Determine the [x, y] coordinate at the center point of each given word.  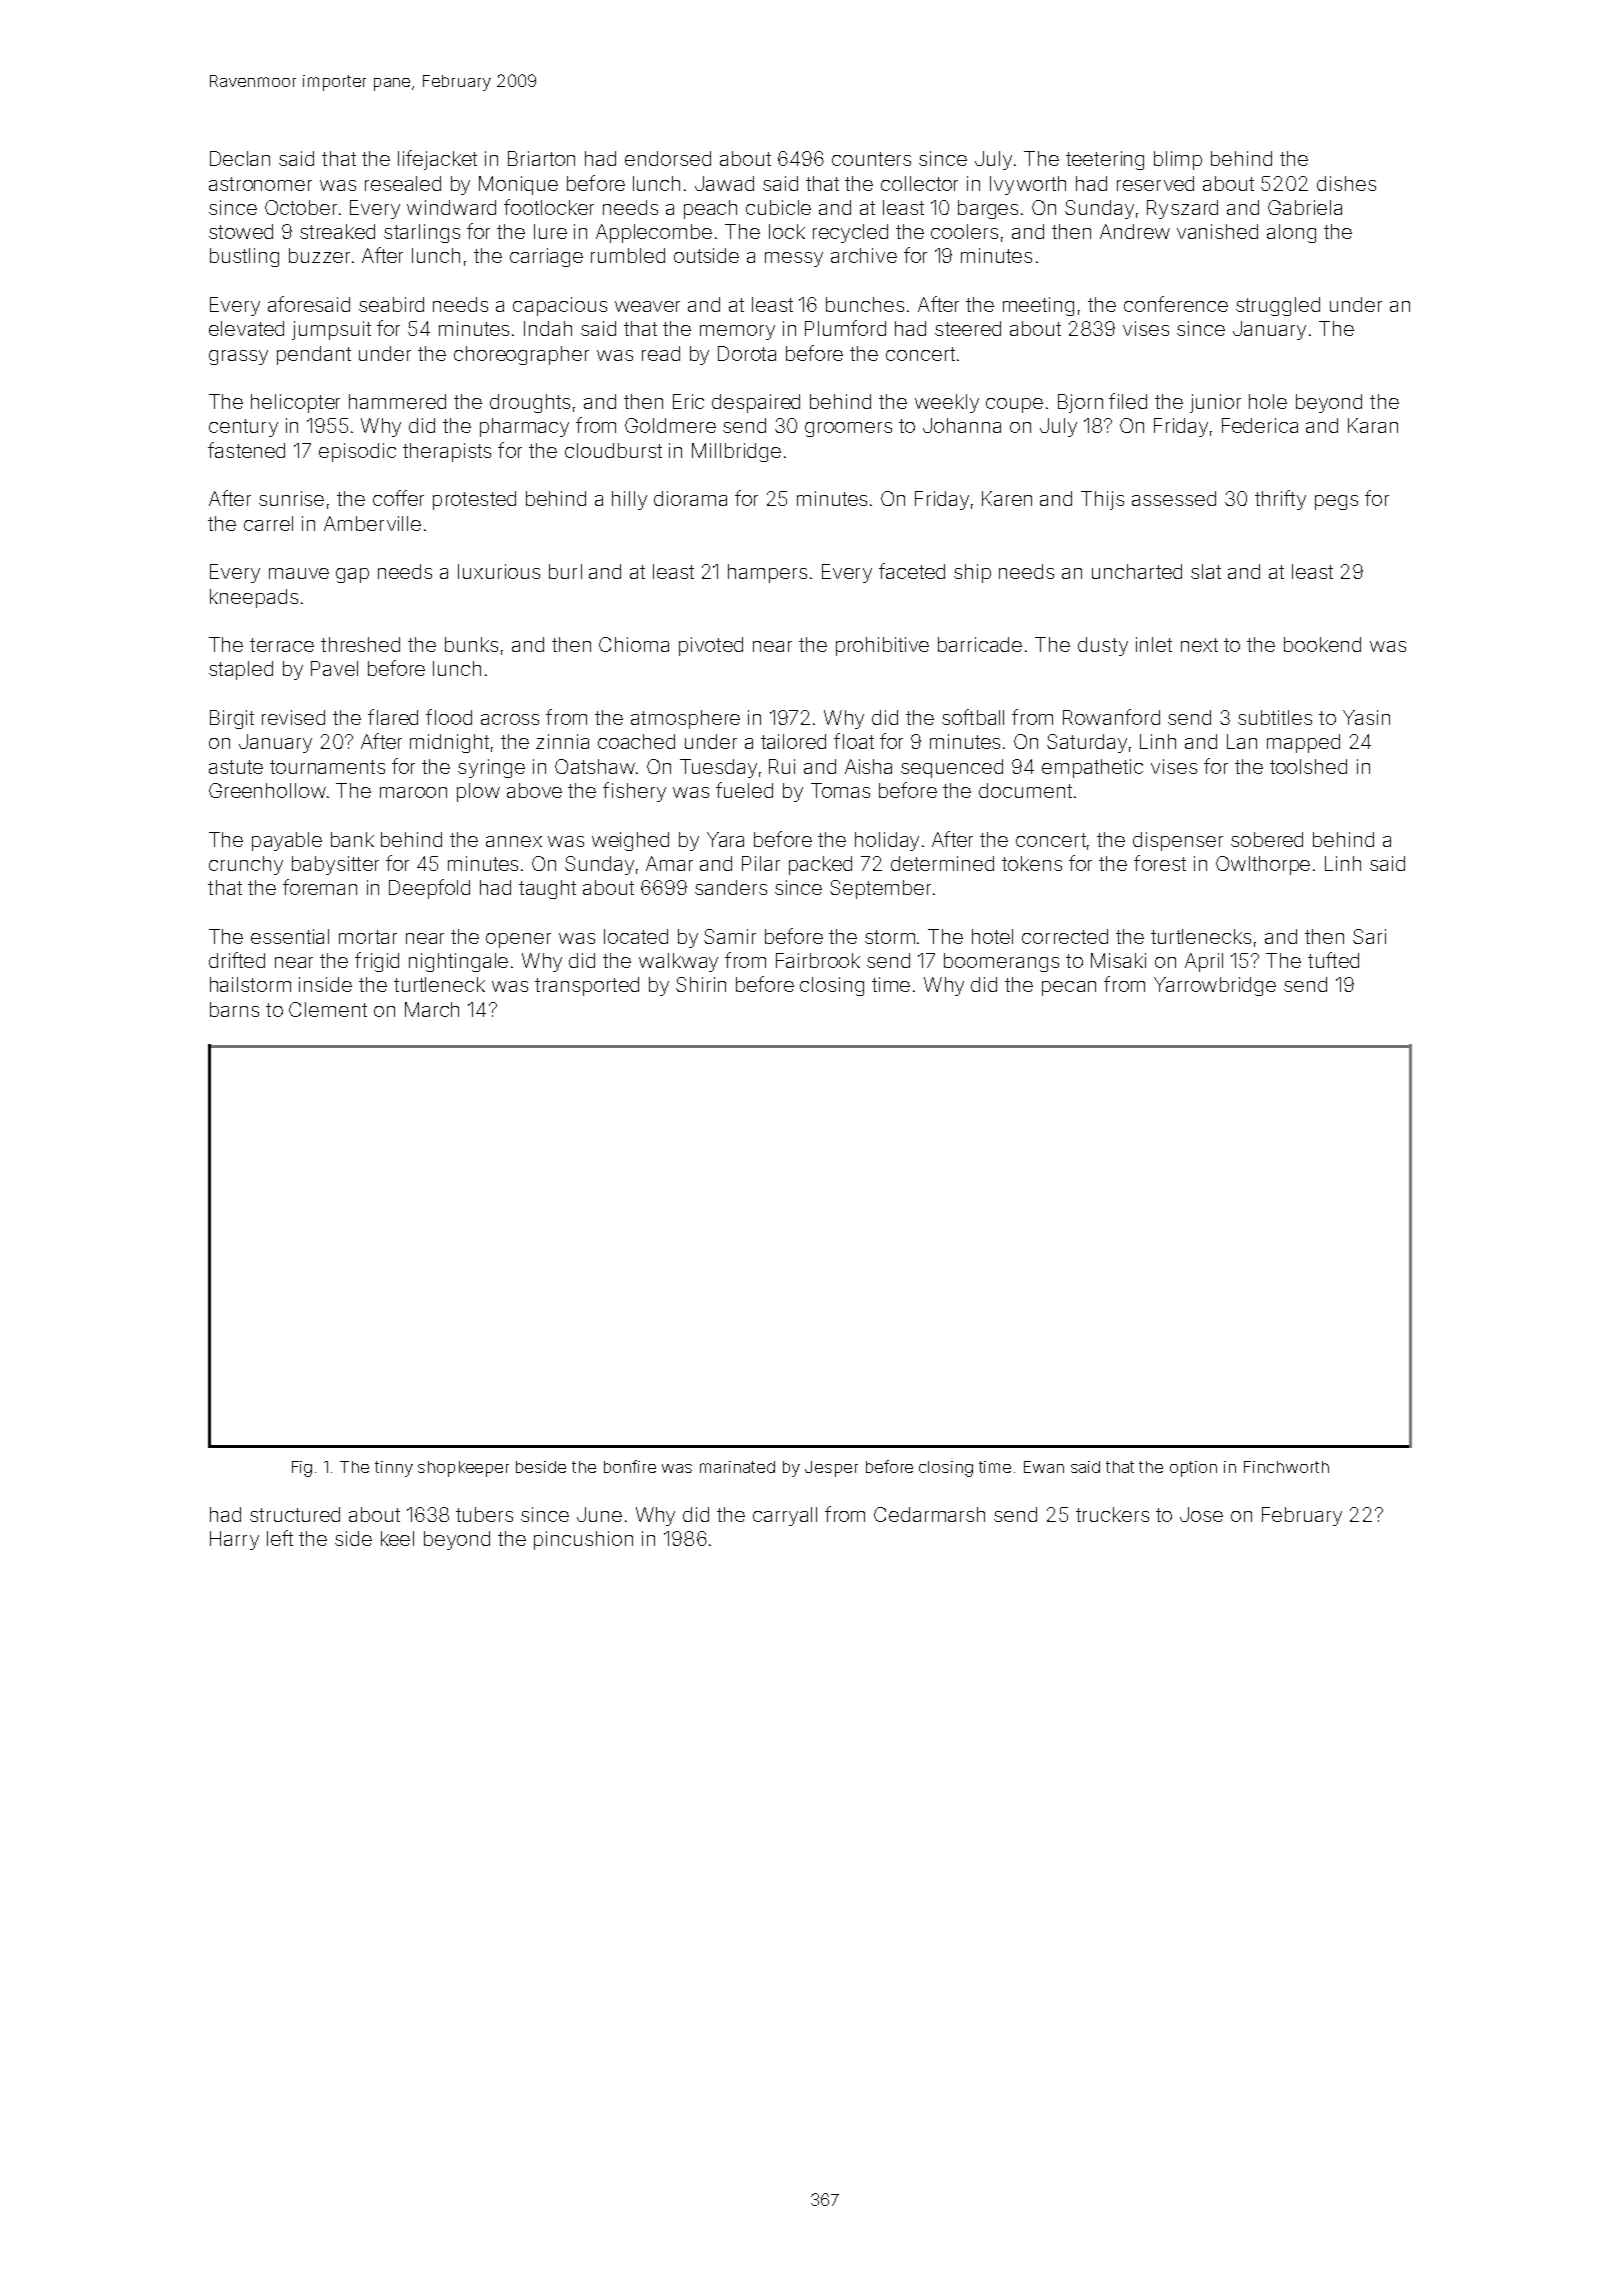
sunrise [291, 498]
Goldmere [670, 425]
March [432, 1009]
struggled [1278, 306]
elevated [246, 328]
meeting [1038, 306]
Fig [302, 1469]
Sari [1369, 936]
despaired [756, 403]
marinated [737, 1467]
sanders [731, 887]
